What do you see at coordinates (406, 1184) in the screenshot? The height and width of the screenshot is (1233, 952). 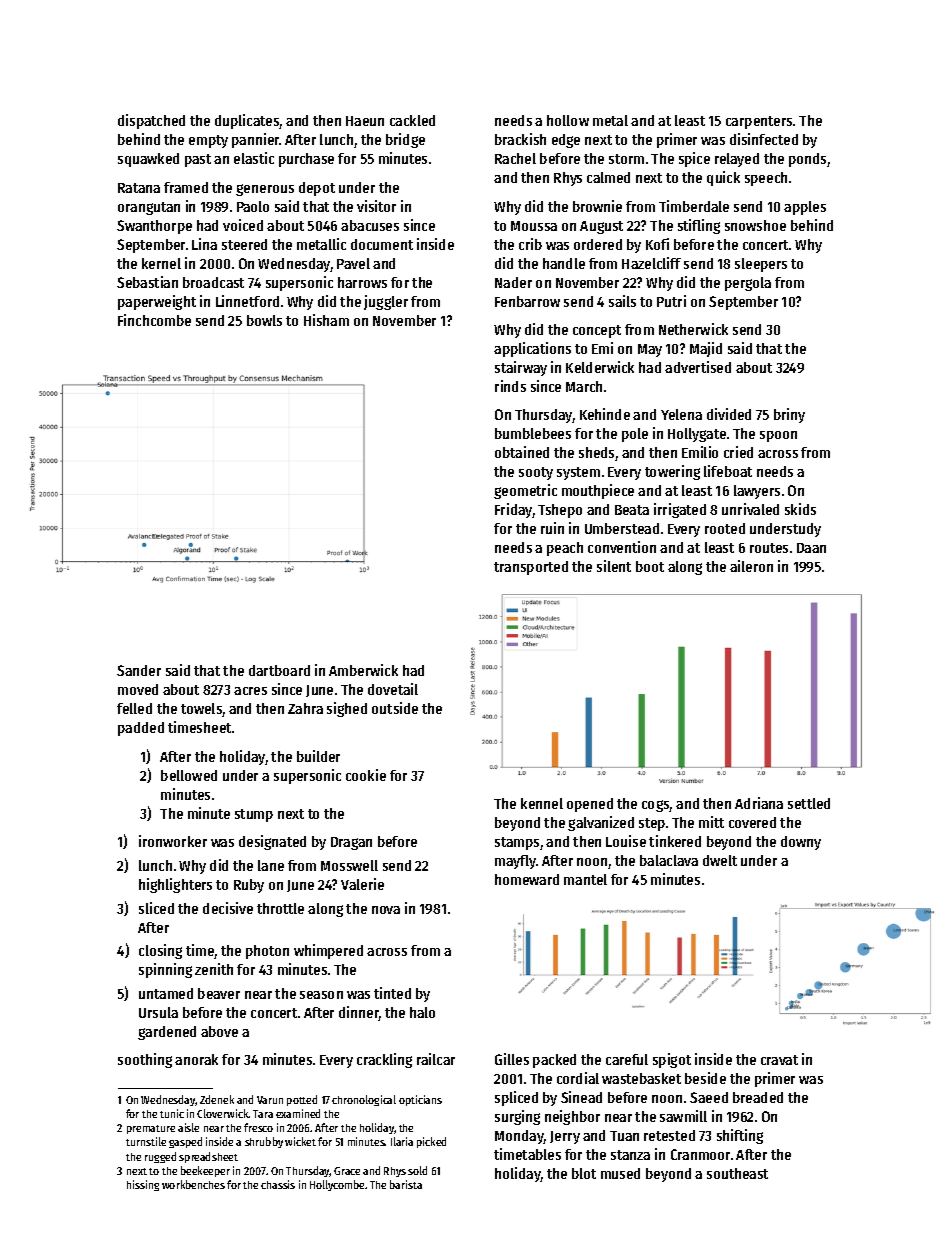 I see `barista` at bounding box center [406, 1184].
